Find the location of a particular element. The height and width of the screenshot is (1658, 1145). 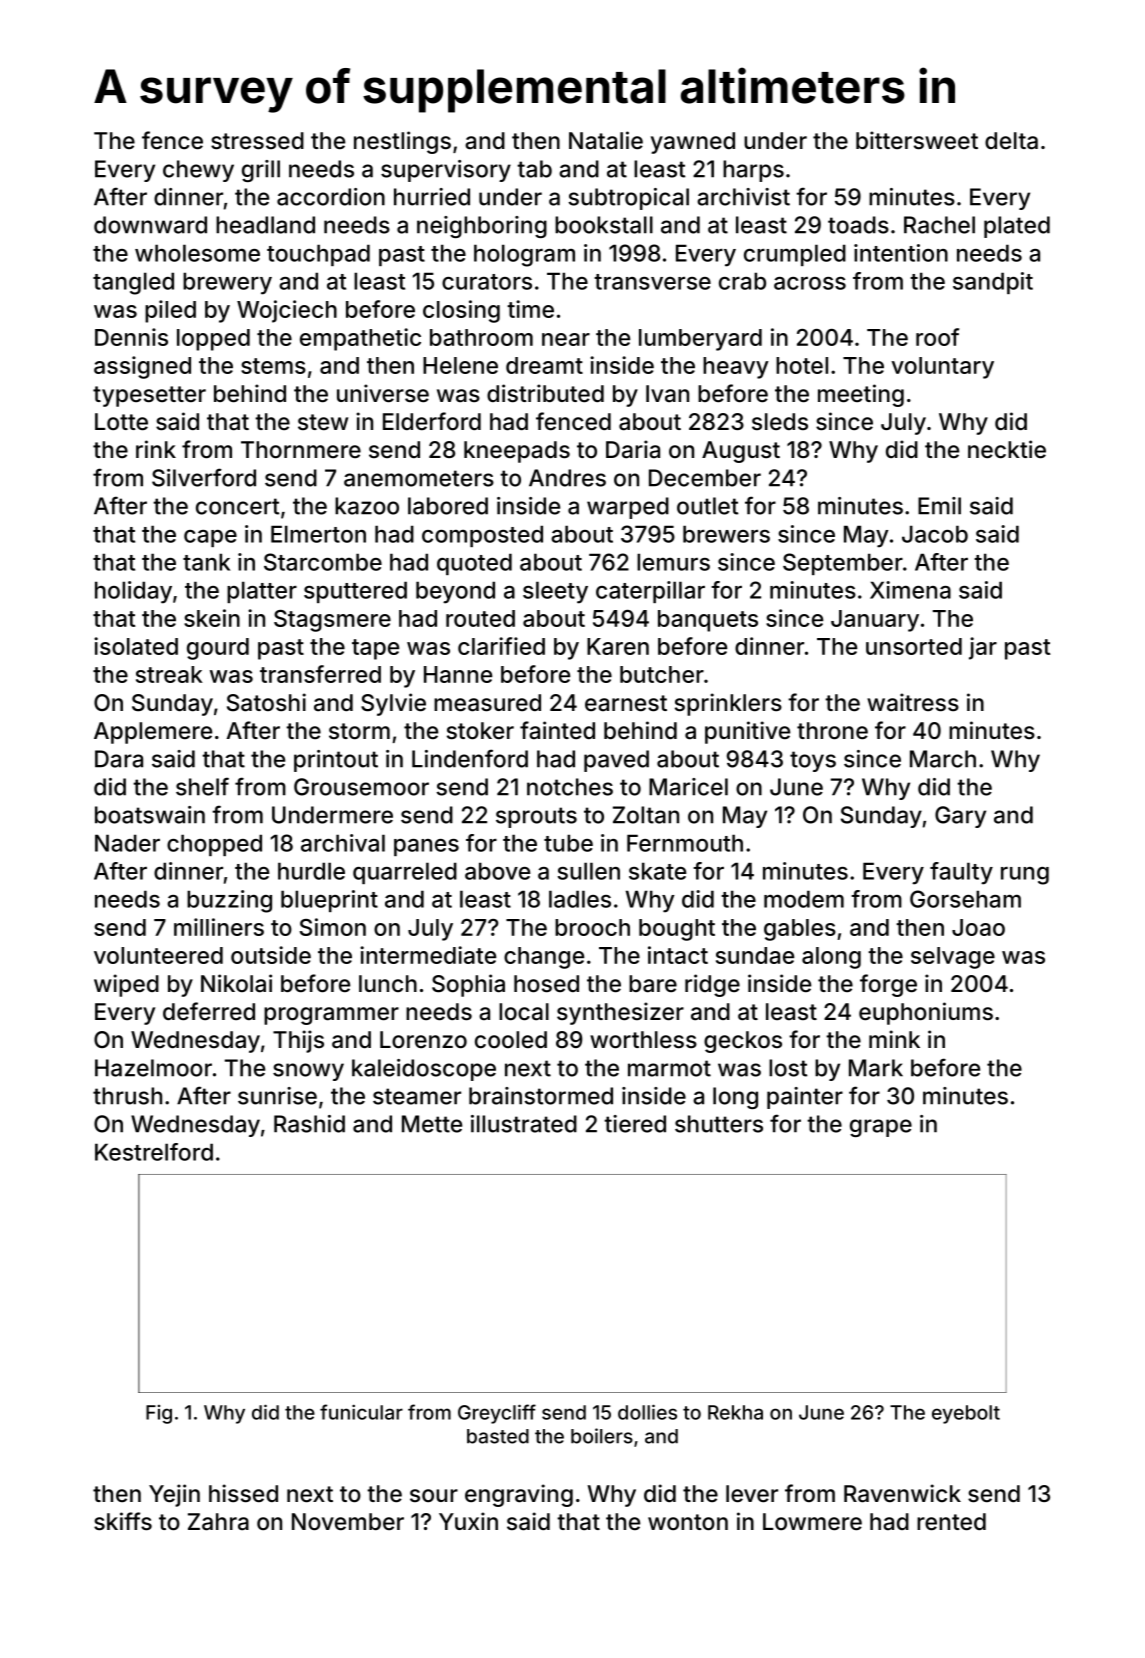

intact is located at coordinates (678, 955).
